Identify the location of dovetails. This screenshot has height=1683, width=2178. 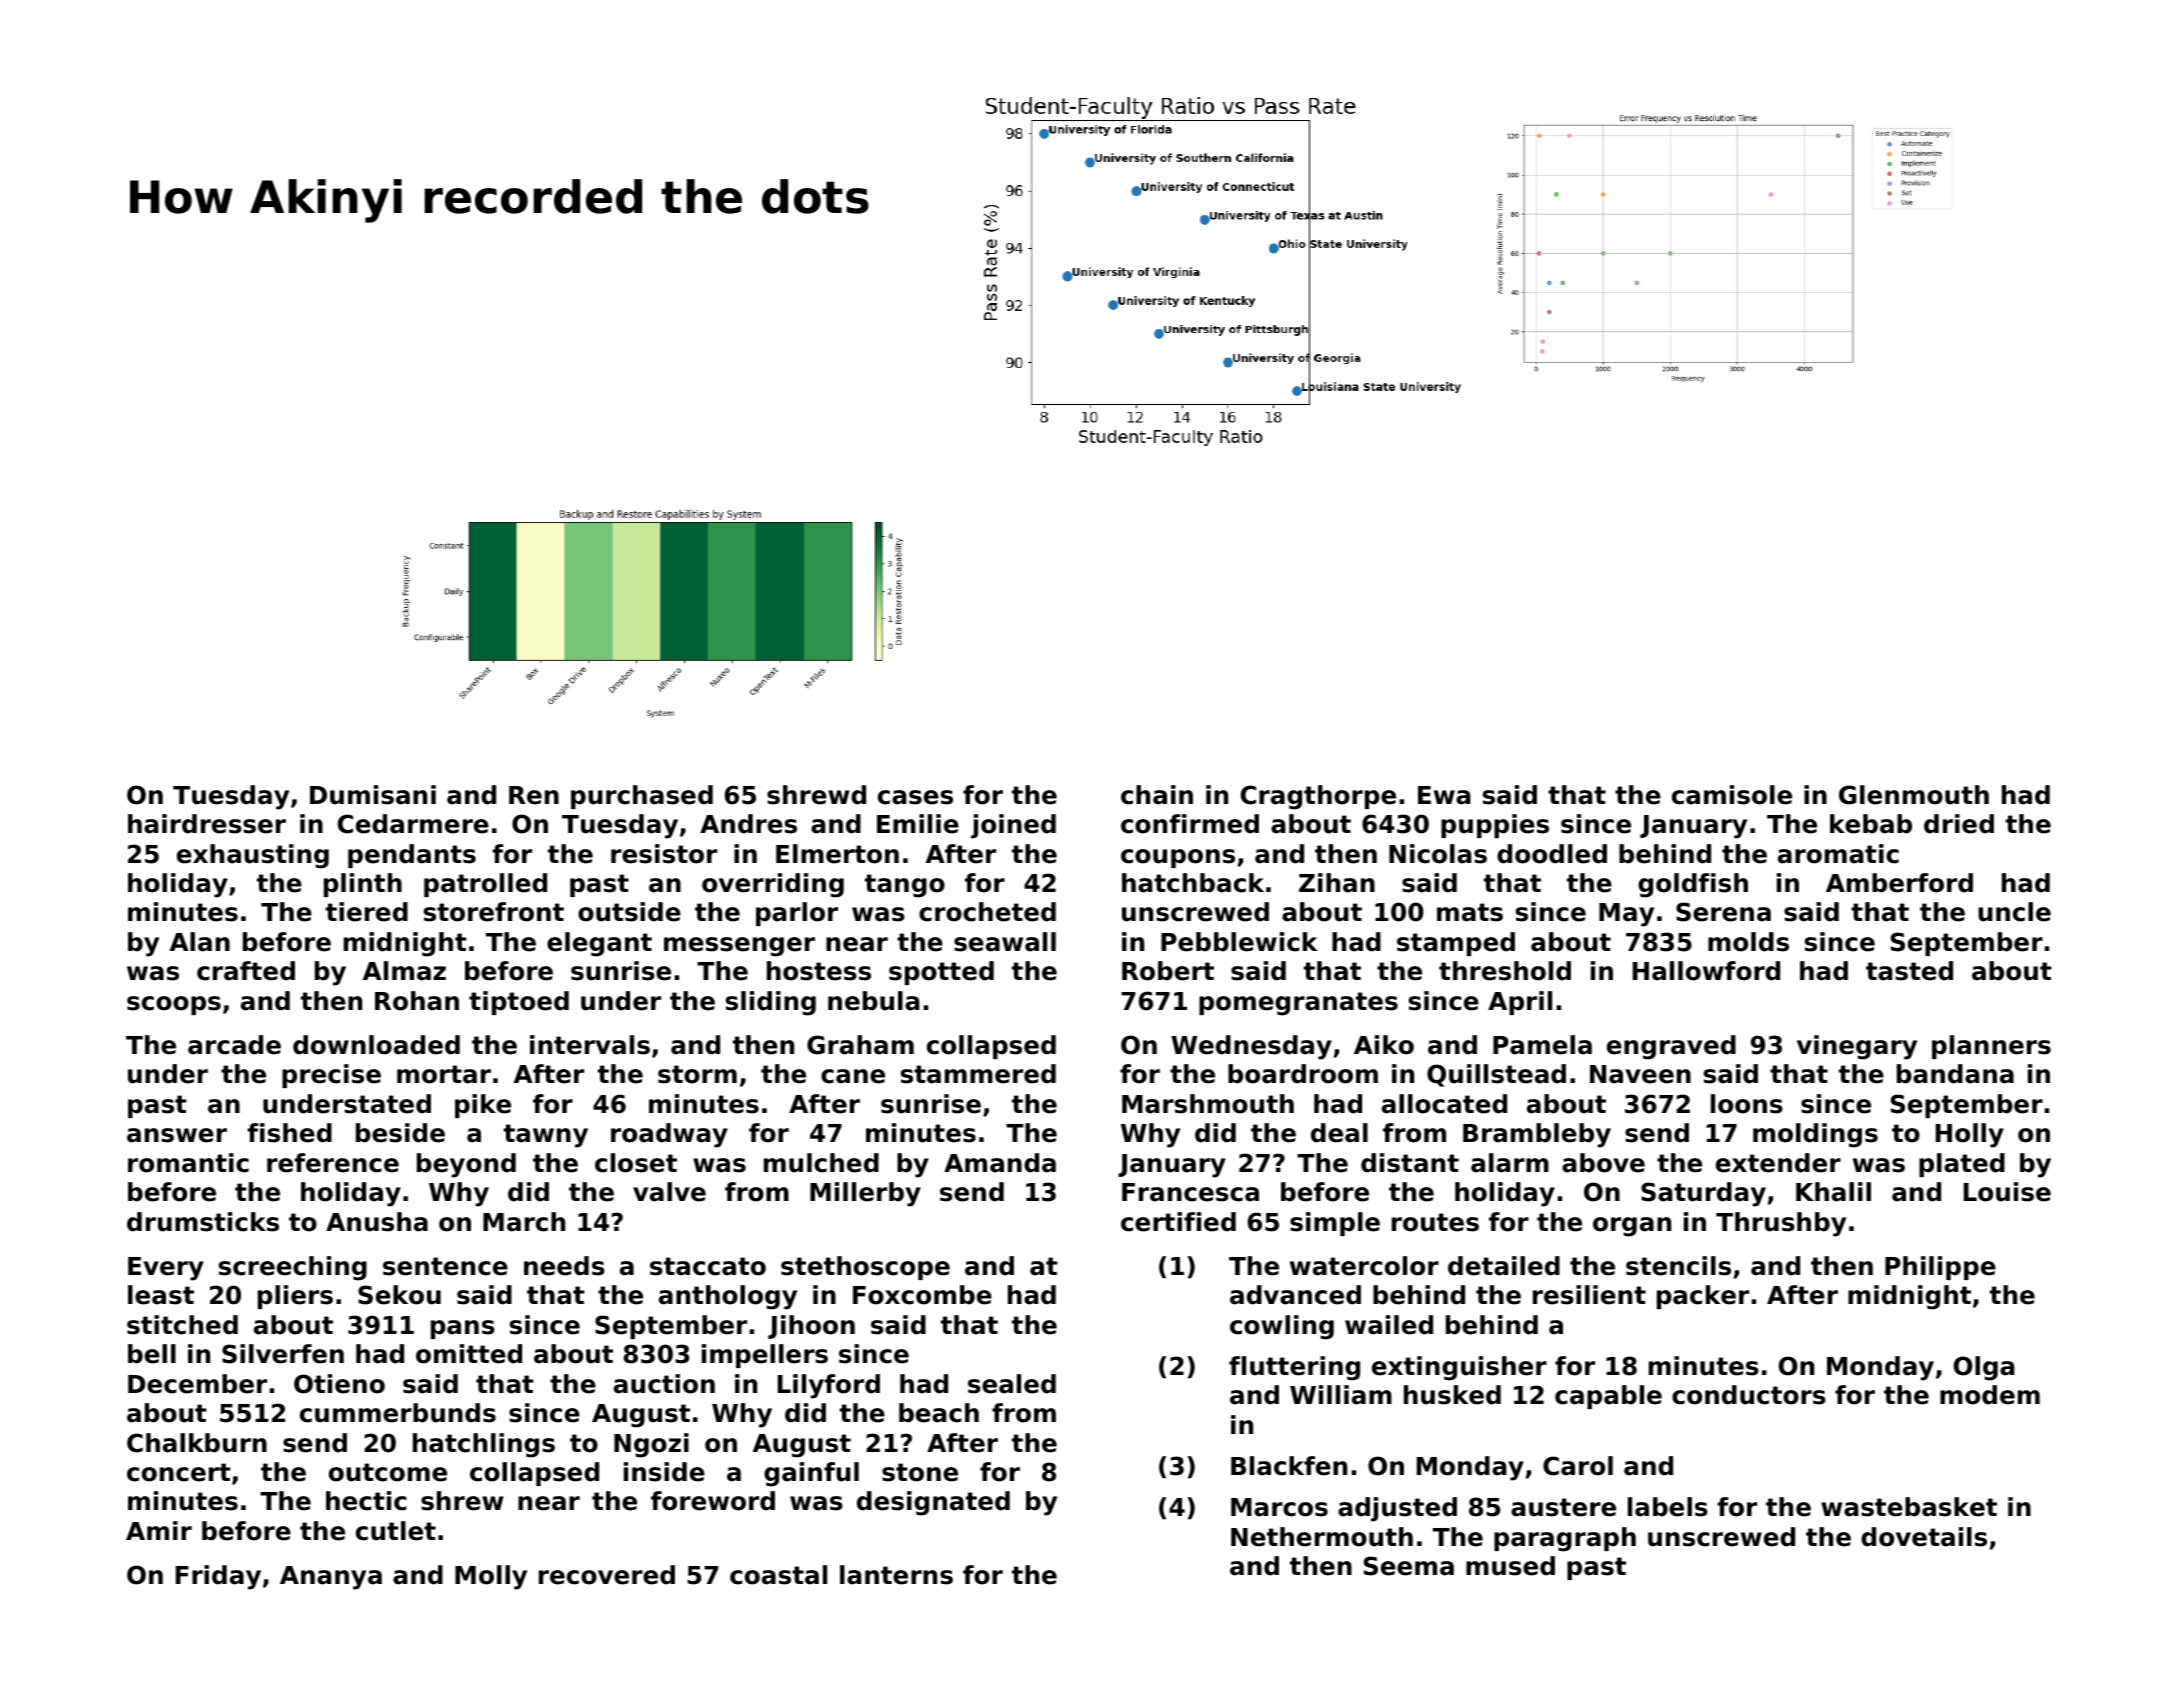
(1924, 1537).
